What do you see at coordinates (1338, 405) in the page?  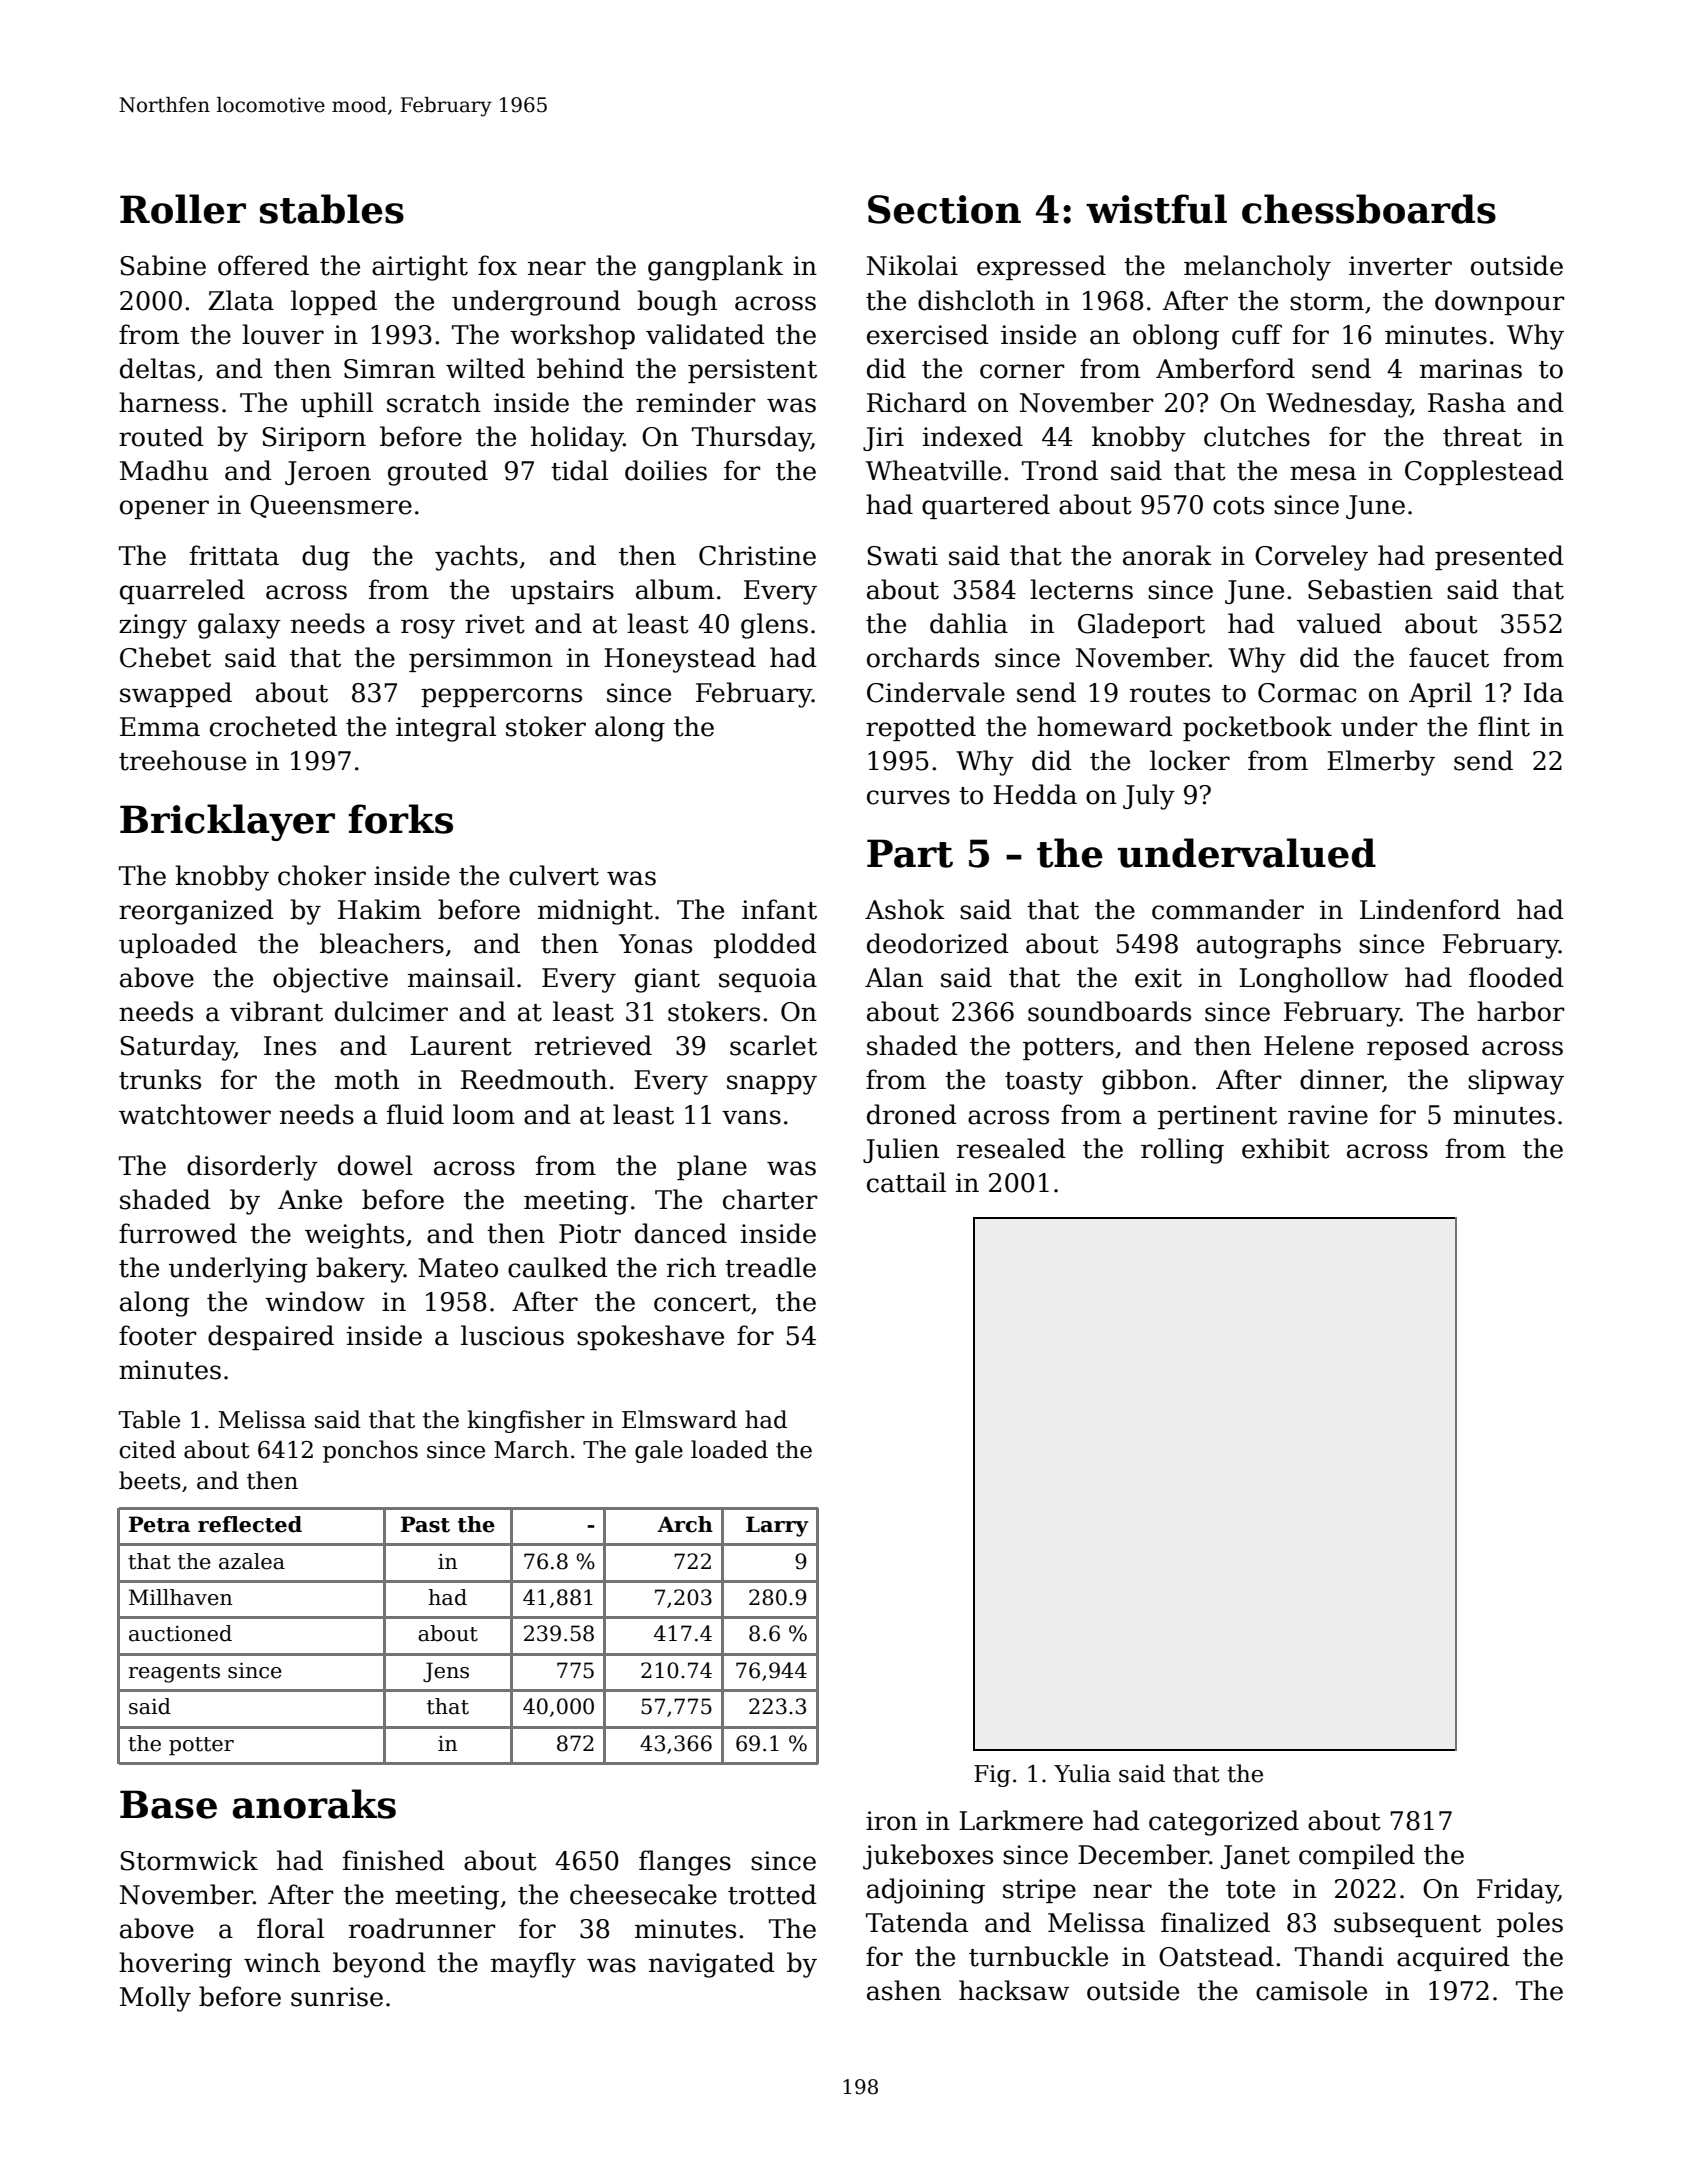 I see `Wednesday` at bounding box center [1338, 405].
